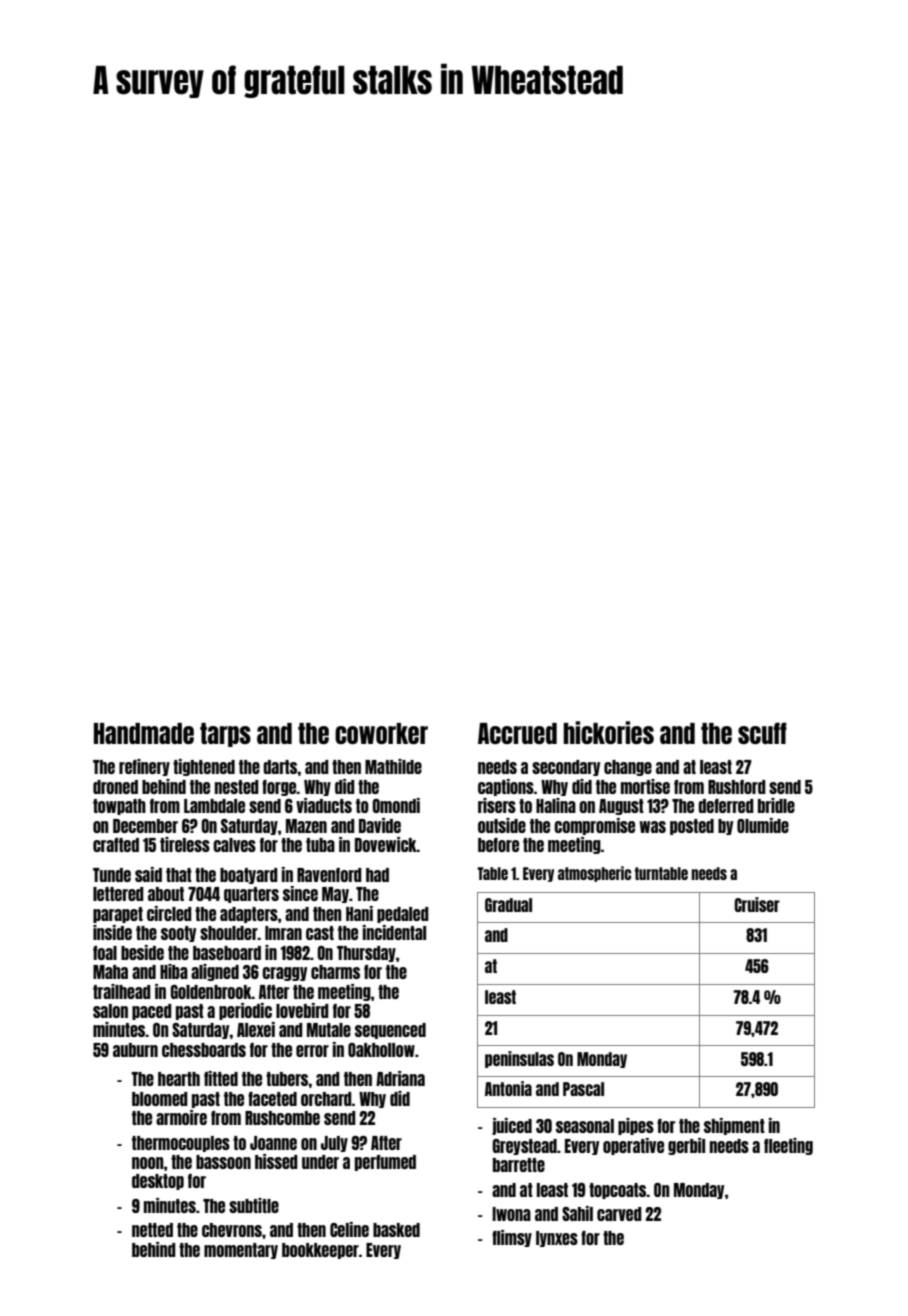  What do you see at coordinates (284, 974) in the screenshot?
I see `craggy` at bounding box center [284, 974].
